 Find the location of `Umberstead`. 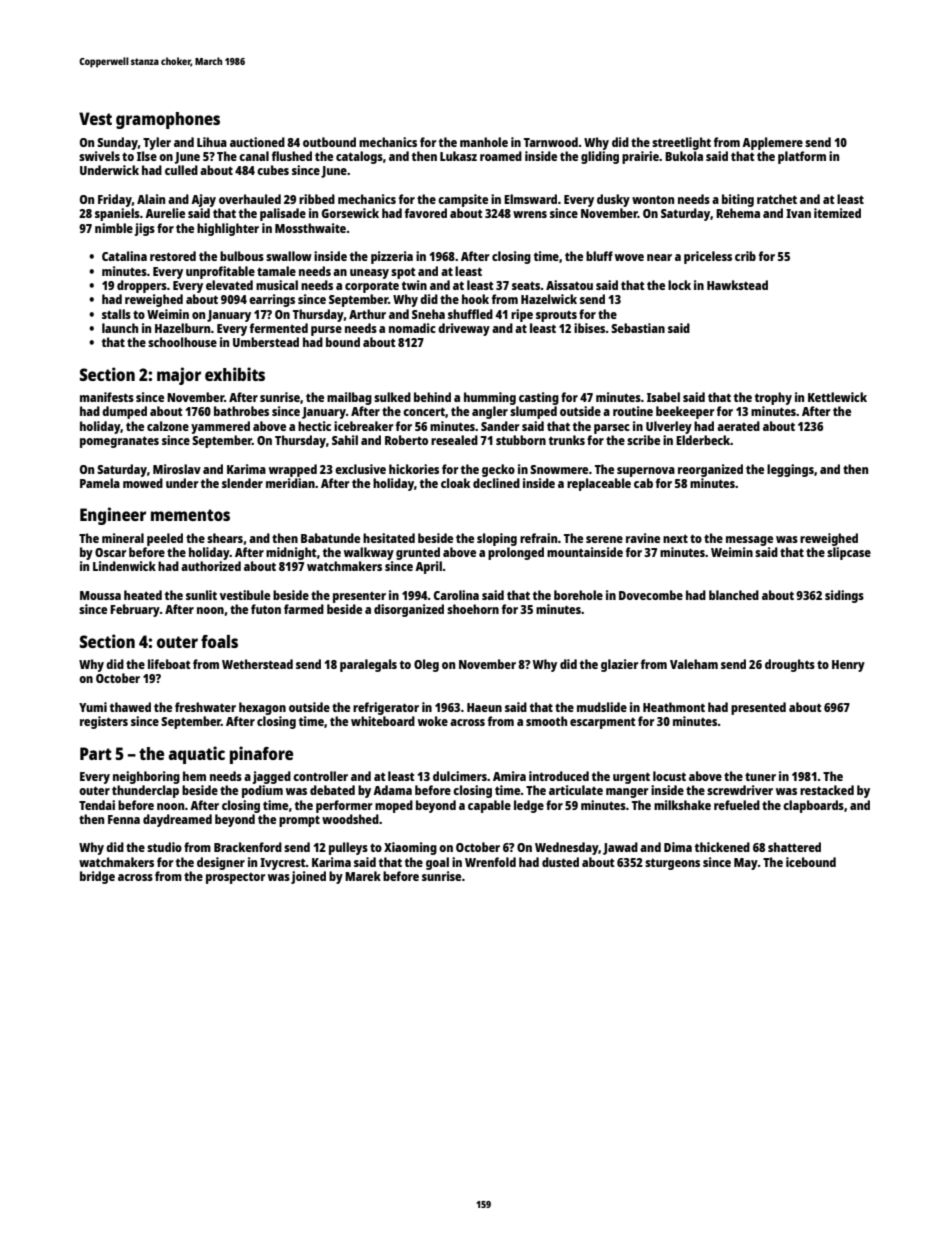

Umberstead is located at coordinates (266, 342).
